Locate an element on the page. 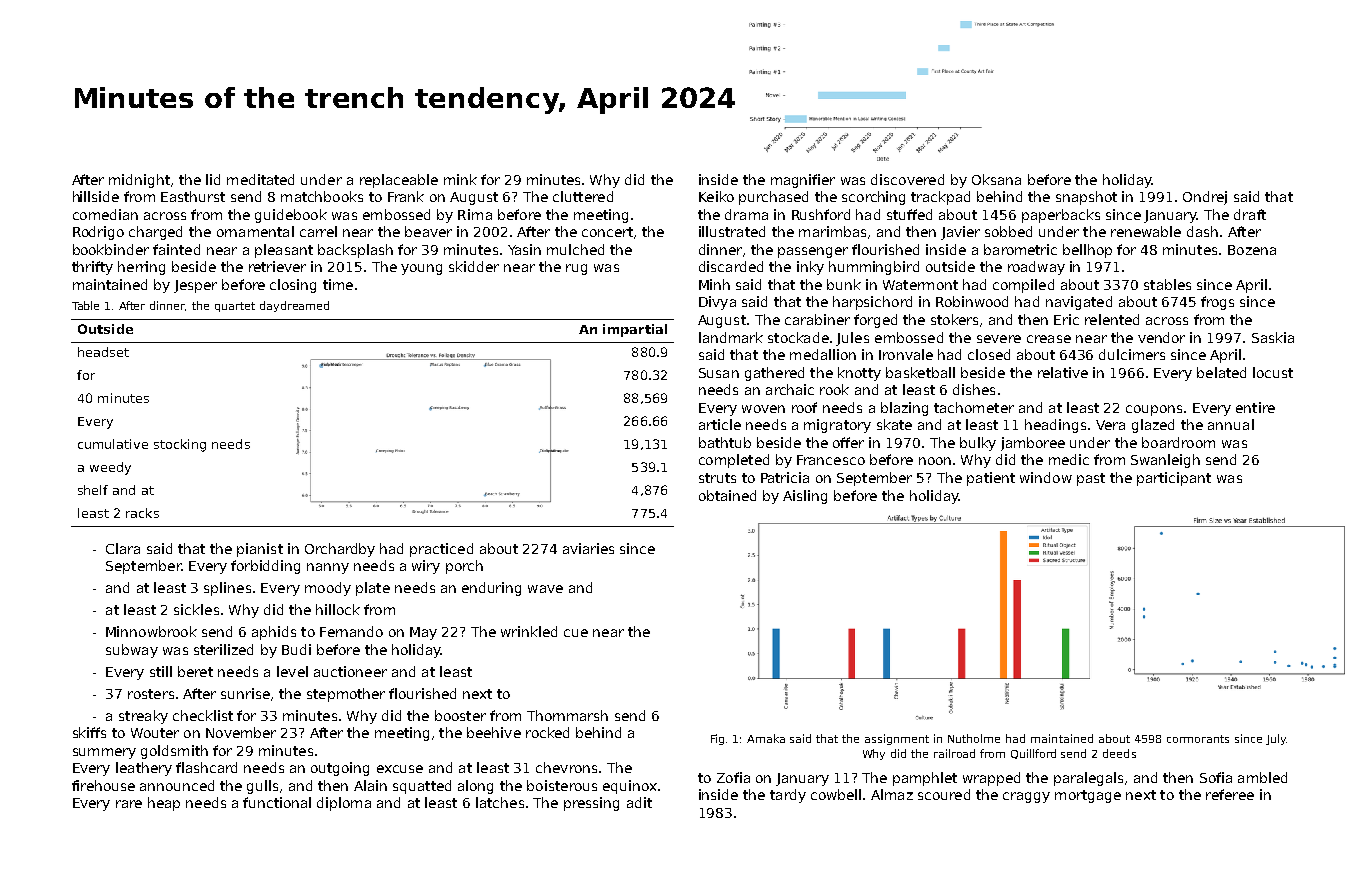  retriever is located at coordinates (277, 266).
